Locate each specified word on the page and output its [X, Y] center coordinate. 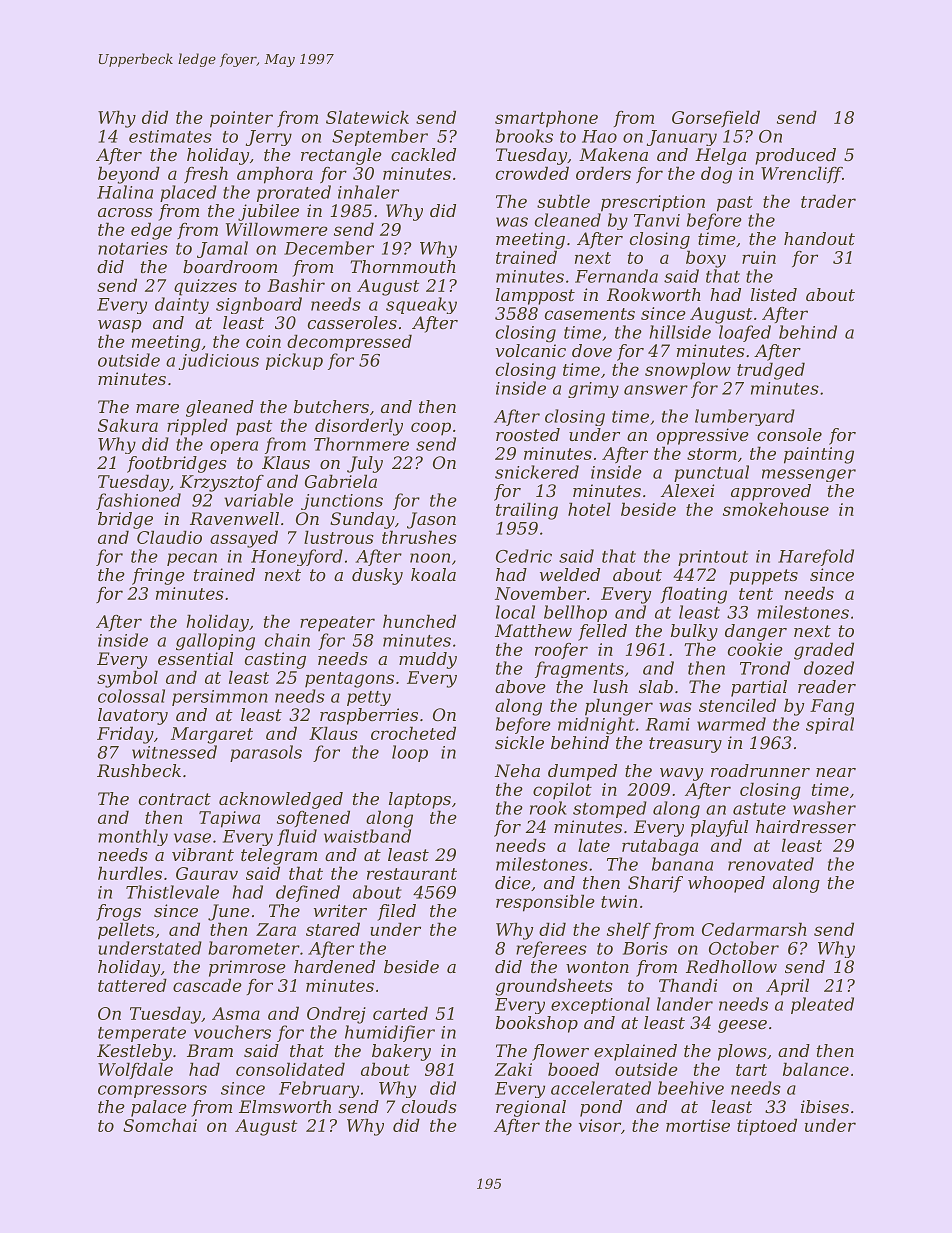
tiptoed [767, 1127]
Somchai [160, 1125]
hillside [680, 332]
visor [600, 1125]
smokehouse [776, 509]
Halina [125, 192]
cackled [423, 154]
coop [431, 428]
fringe [158, 576]
